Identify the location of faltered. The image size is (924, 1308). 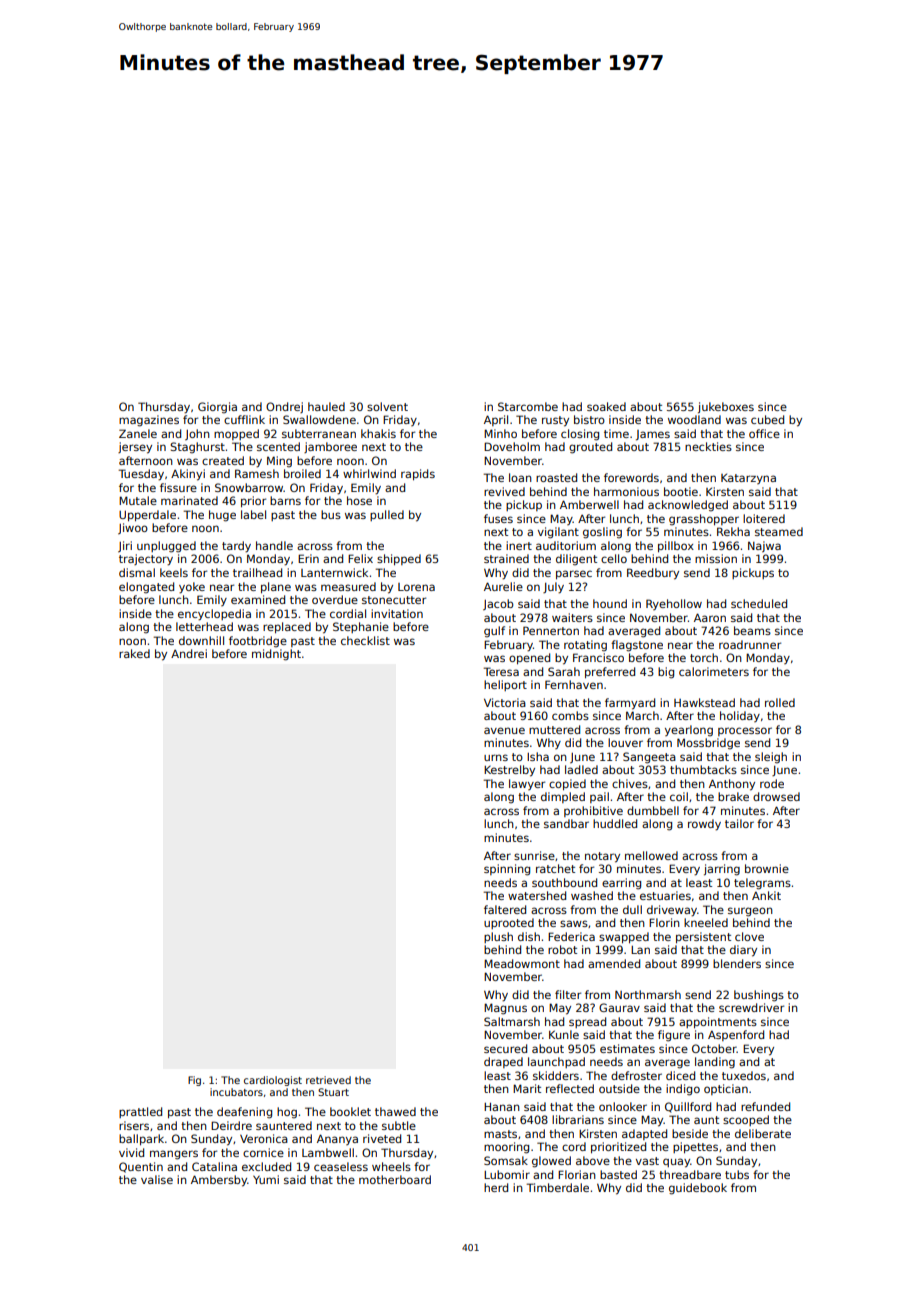
(505, 909).
